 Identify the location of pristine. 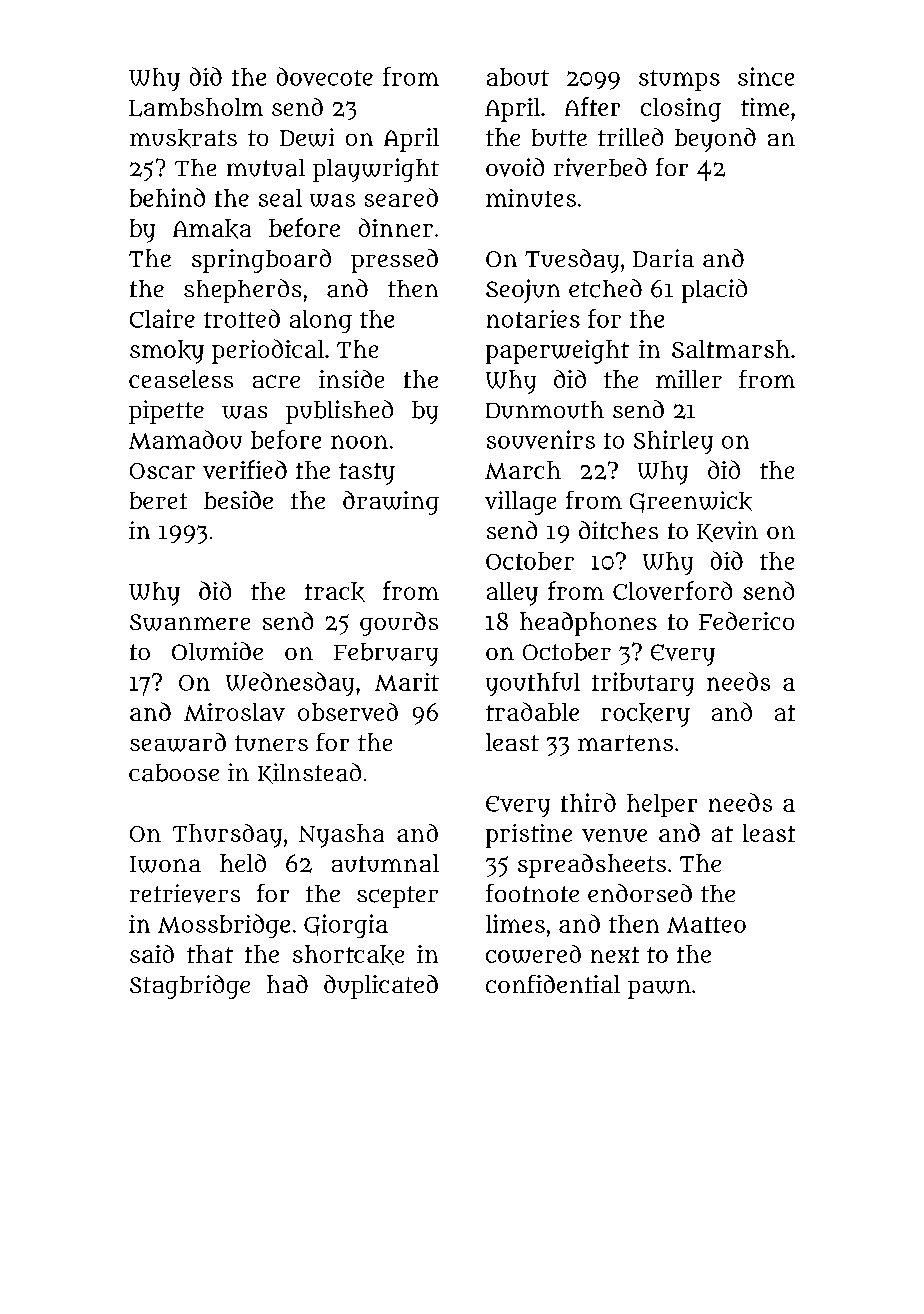
(529, 836).
